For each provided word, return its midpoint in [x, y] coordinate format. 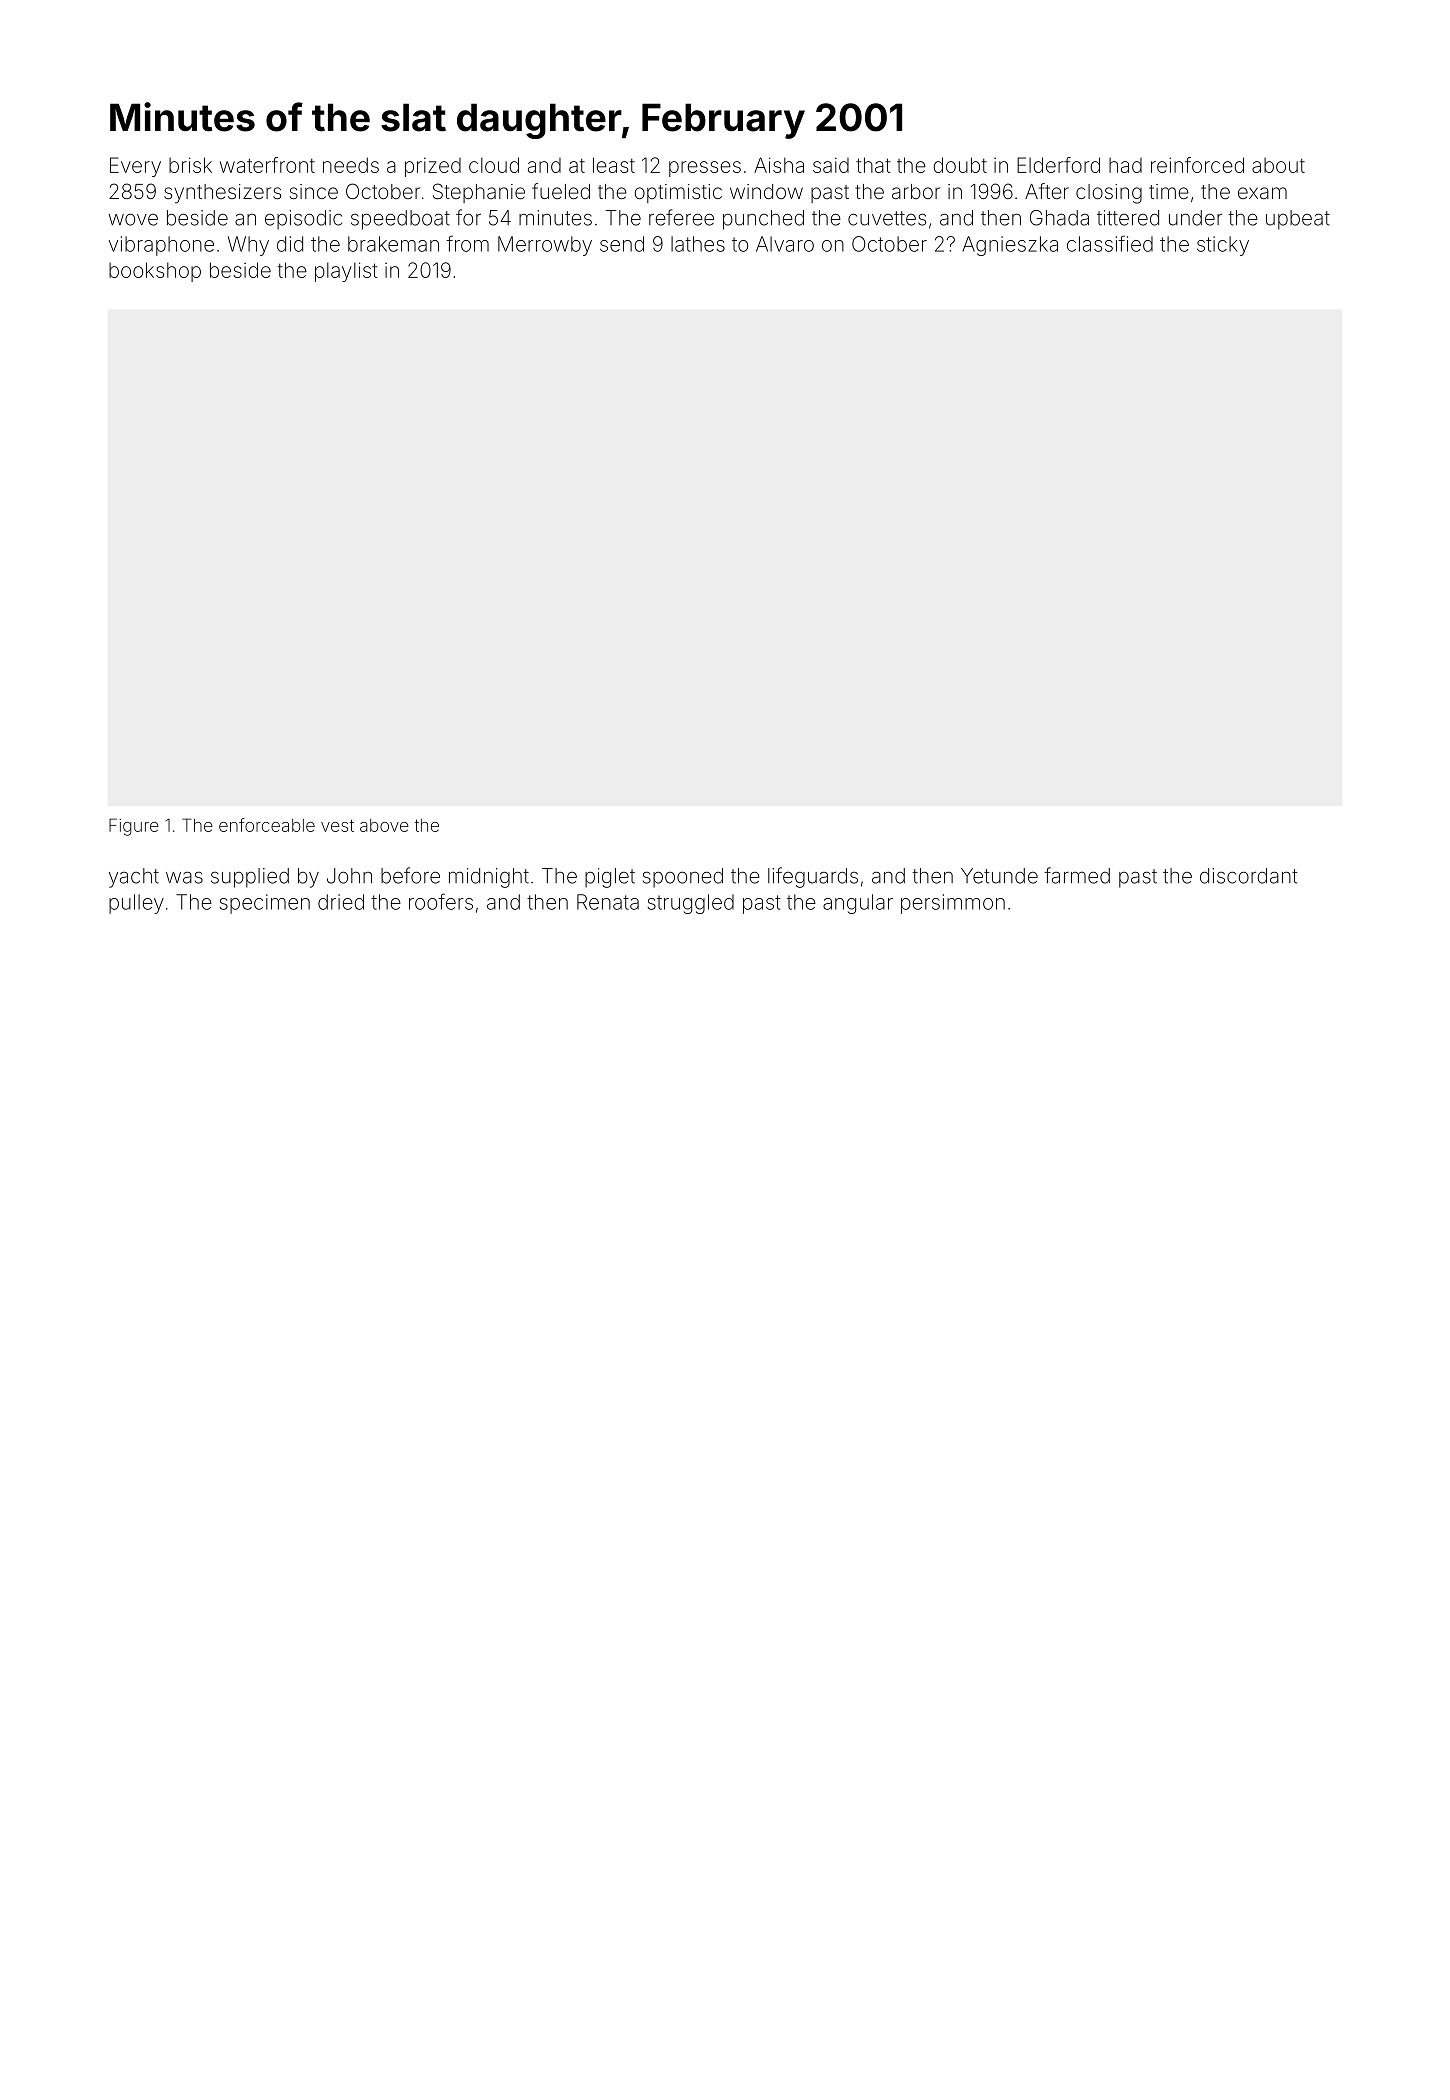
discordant [1248, 876]
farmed [1077, 875]
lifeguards [813, 877]
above [384, 825]
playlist [346, 272]
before [410, 875]
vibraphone [161, 246]
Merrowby [545, 246]
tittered [1128, 218]
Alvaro [785, 244]
